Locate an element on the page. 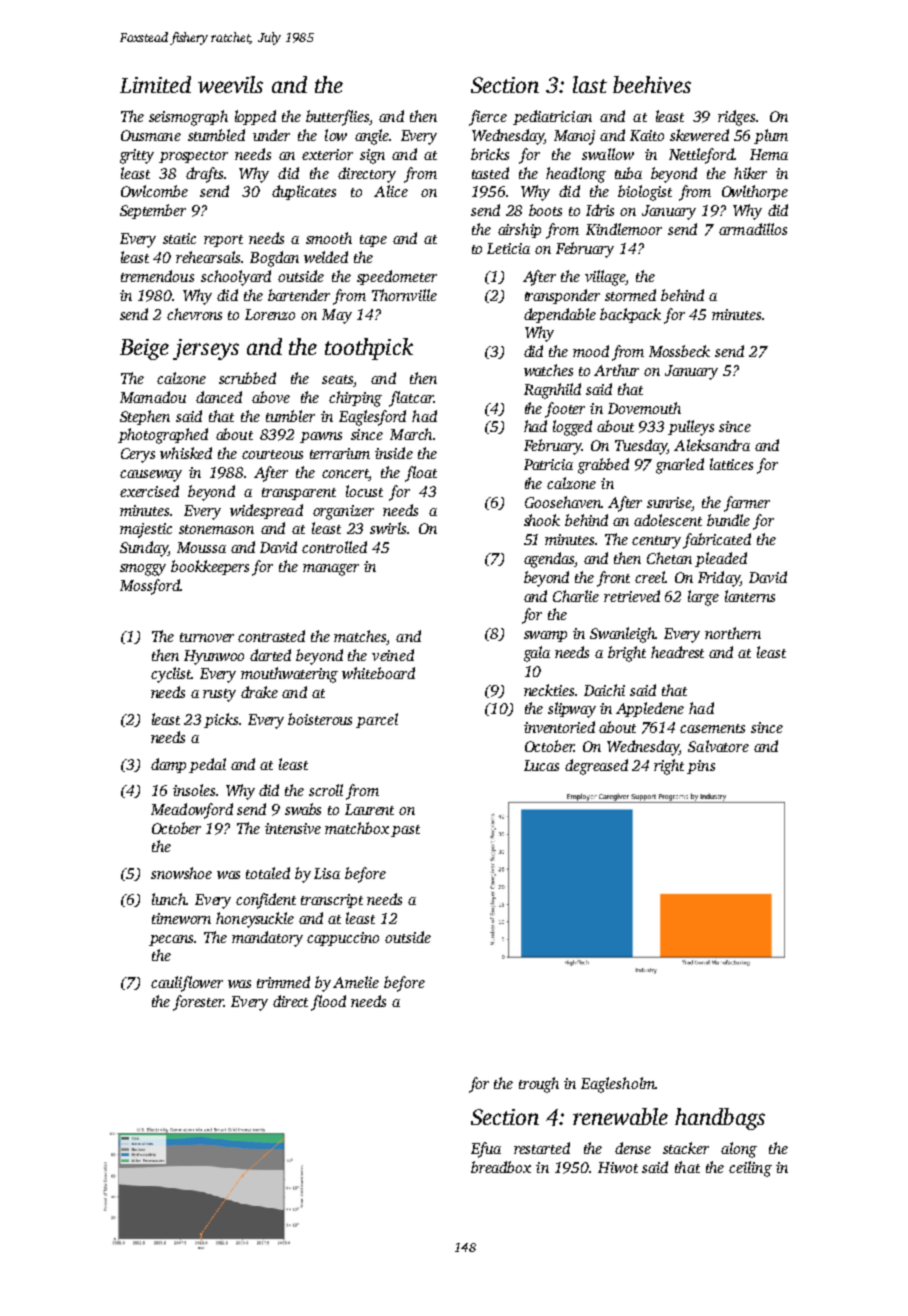 The height and width of the image is (1316, 908). pins is located at coordinates (701, 767).
